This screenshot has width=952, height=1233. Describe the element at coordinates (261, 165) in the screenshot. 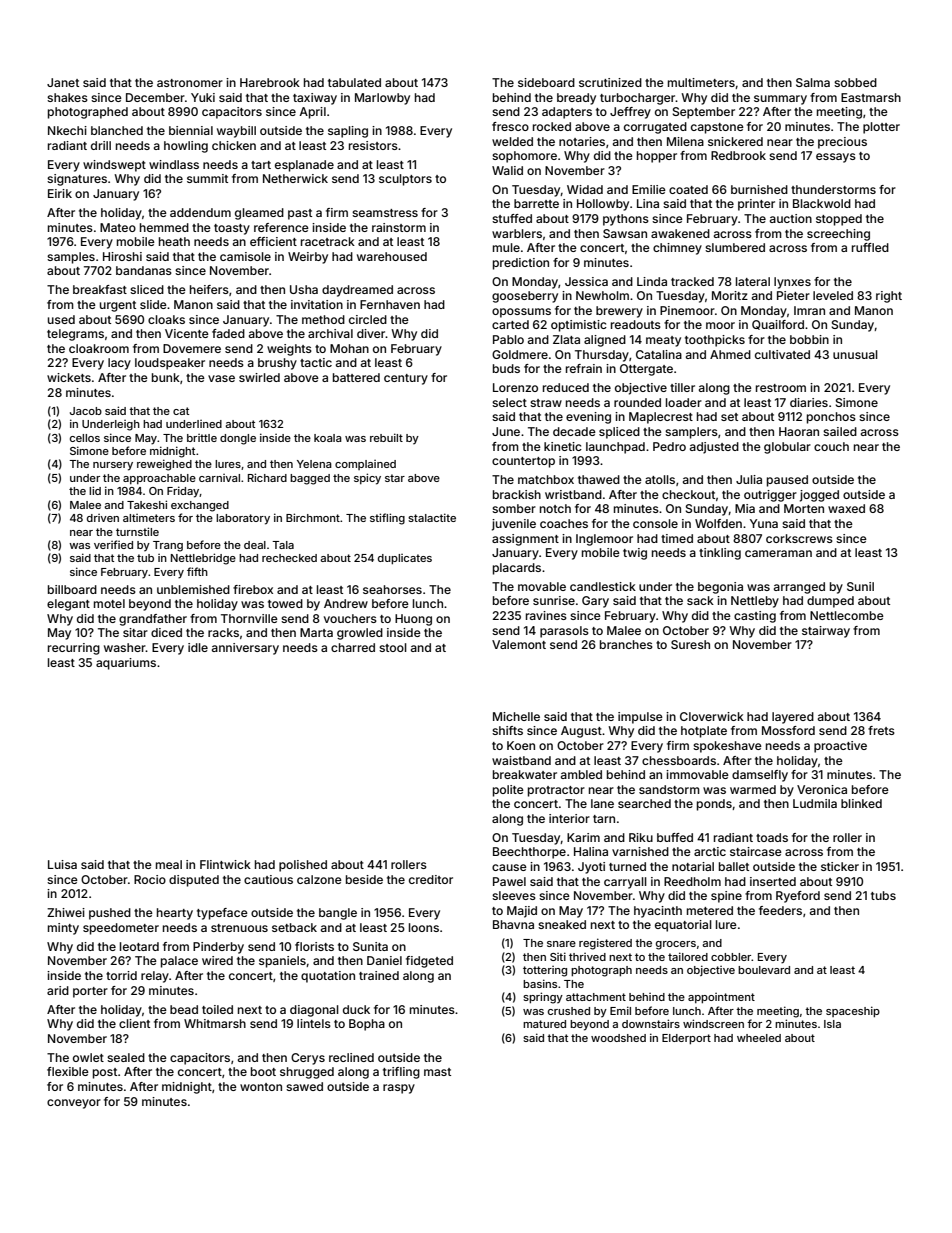

I see `tart` at that location.
